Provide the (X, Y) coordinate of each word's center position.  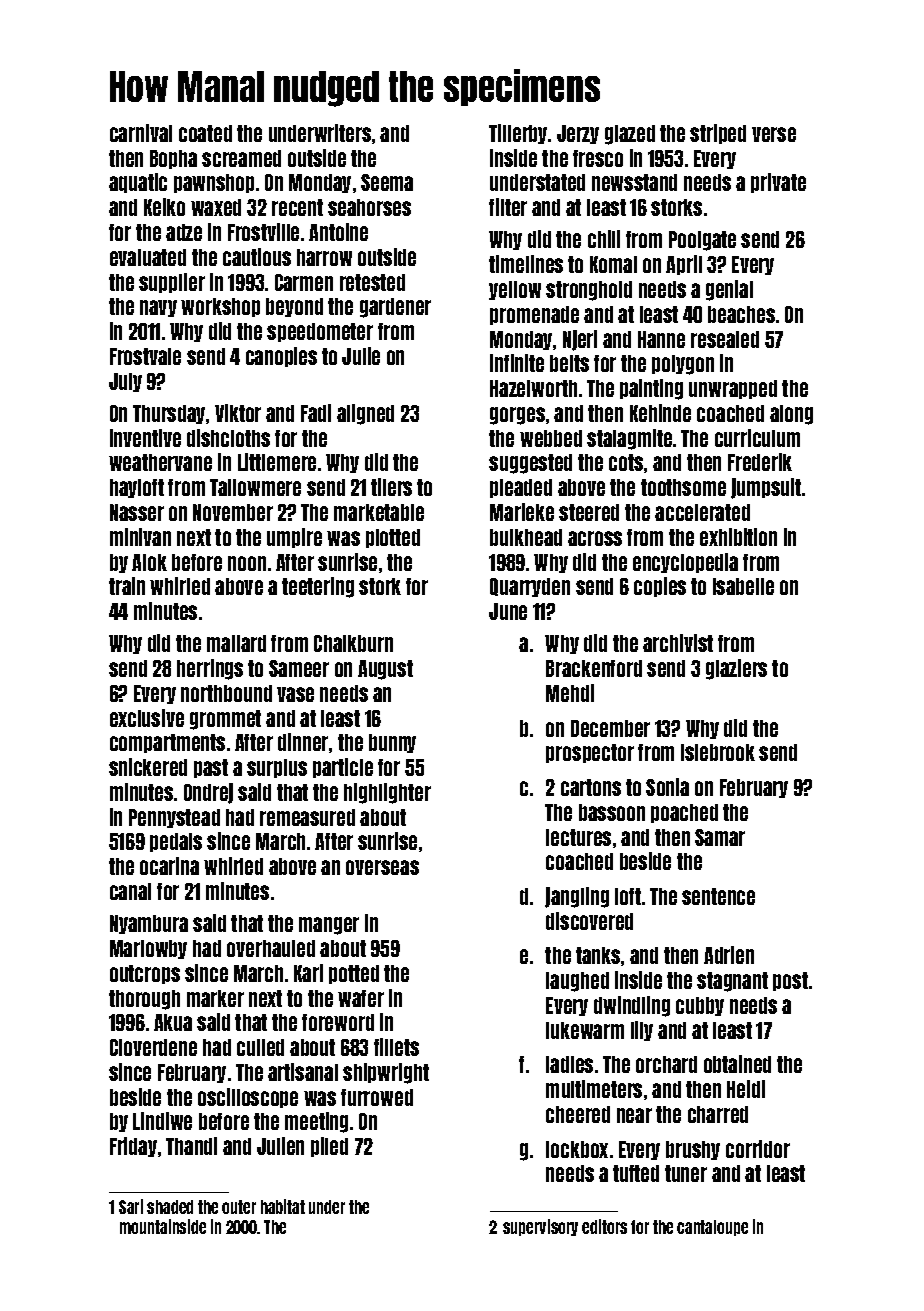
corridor (758, 1149)
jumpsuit (766, 488)
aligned (365, 414)
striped (718, 134)
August (385, 670)
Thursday (169, 414)
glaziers (736, 669)
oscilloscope (248, 1098)
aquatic (138, 183)
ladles (569, 1064)
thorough (144, 1000)
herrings (210, 669)
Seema (387, 182)
